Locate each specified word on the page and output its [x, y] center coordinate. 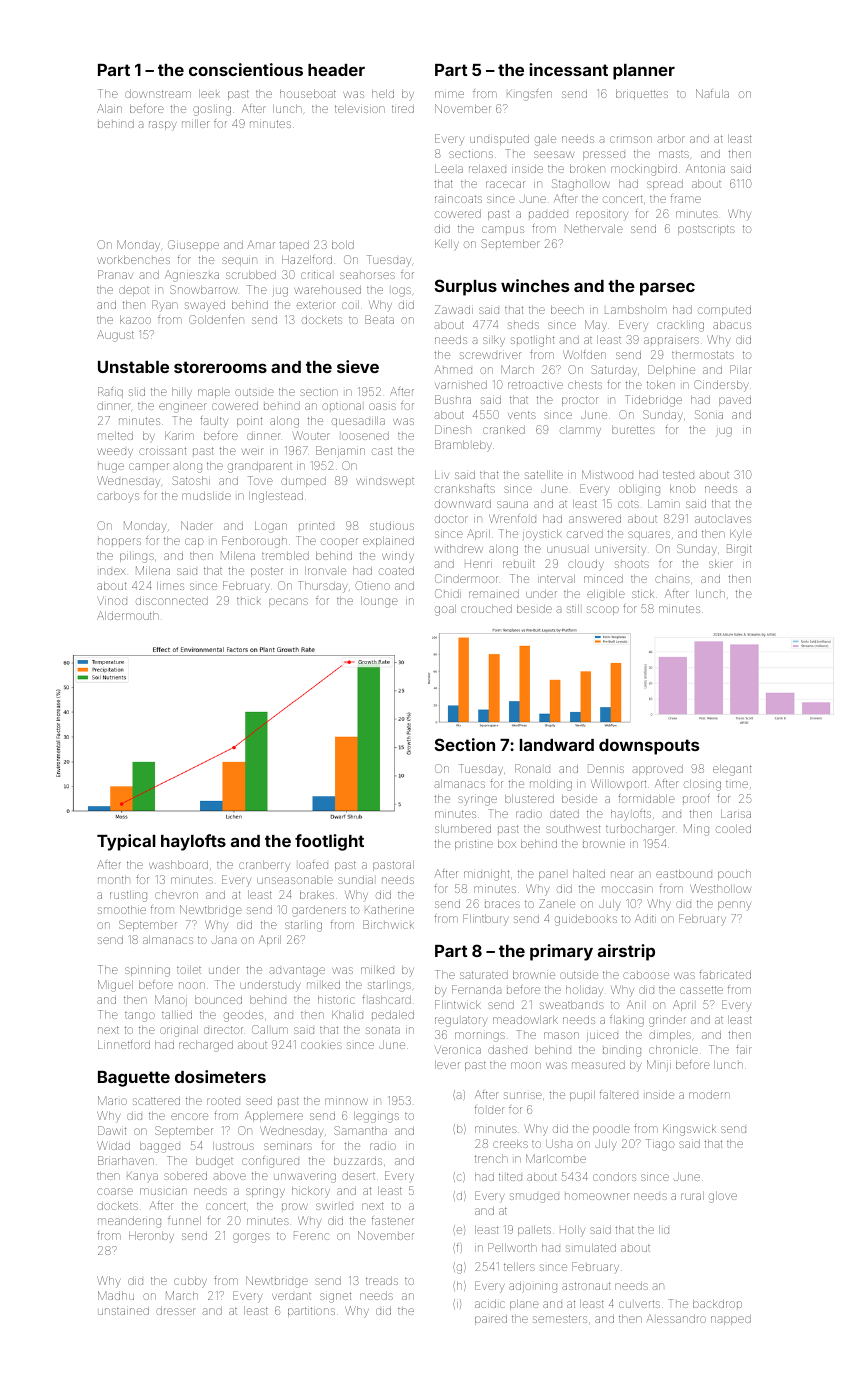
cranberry [264, 866]
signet [335, 1297]
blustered [529, 799]
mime [449, 94]
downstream [158, 94]
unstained [123, 1311]
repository [602, 215]
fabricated [725, 974]
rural [692, 1196]
